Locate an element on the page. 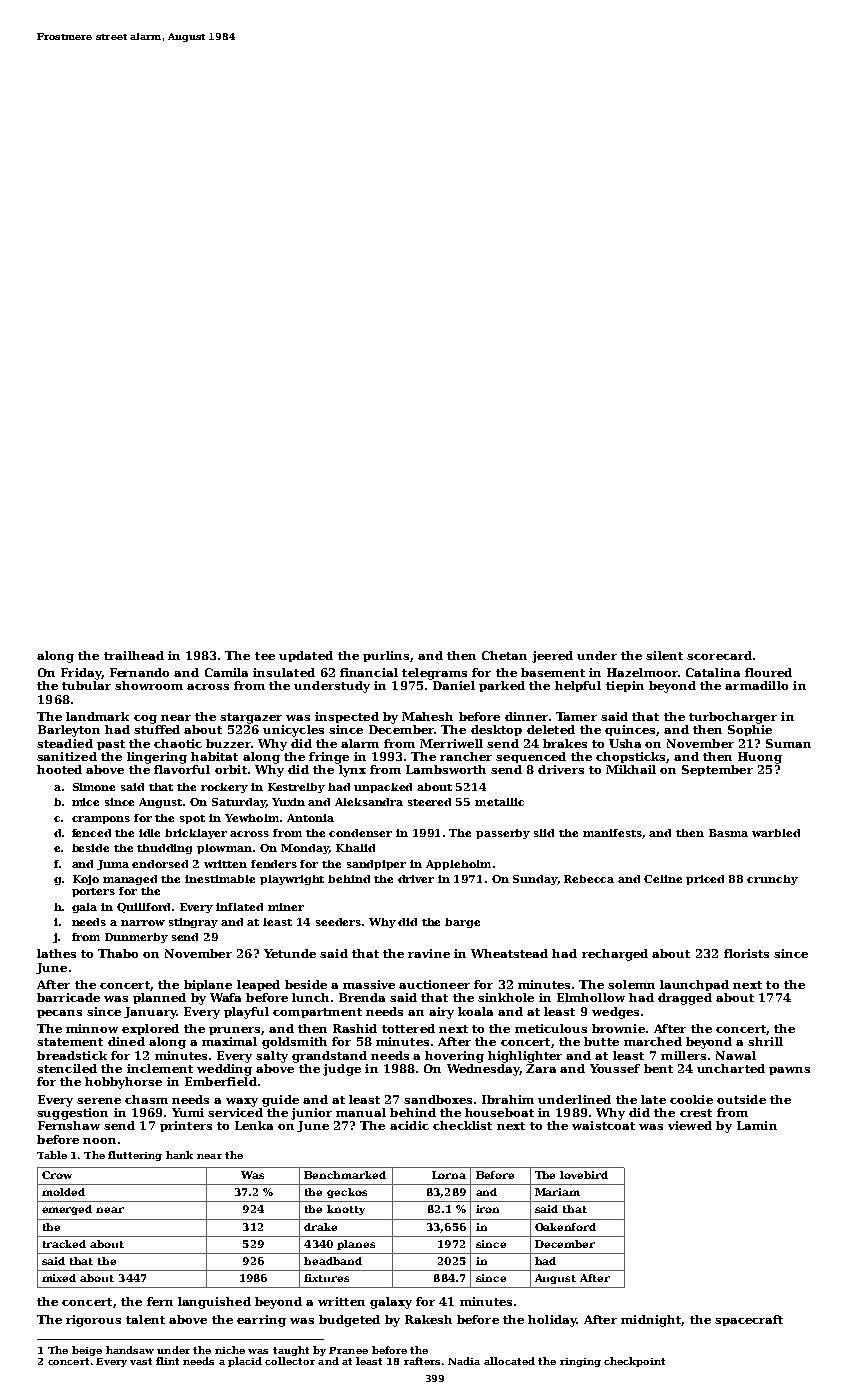 This document has height=1400, width=849. condenser is located at coordinates (360, 833).
